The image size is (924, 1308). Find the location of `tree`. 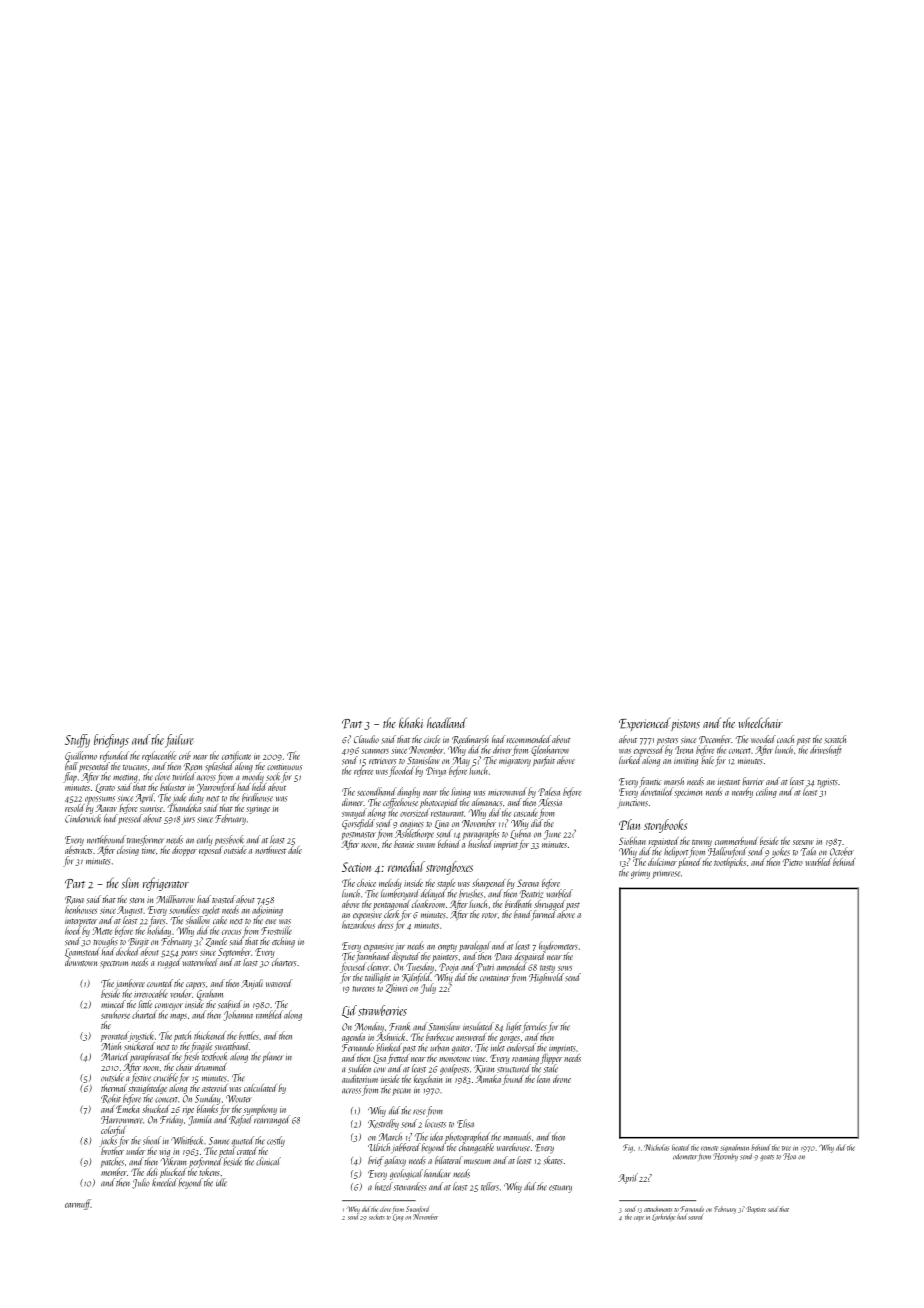

tree is located at coordinates (786, 1148).
